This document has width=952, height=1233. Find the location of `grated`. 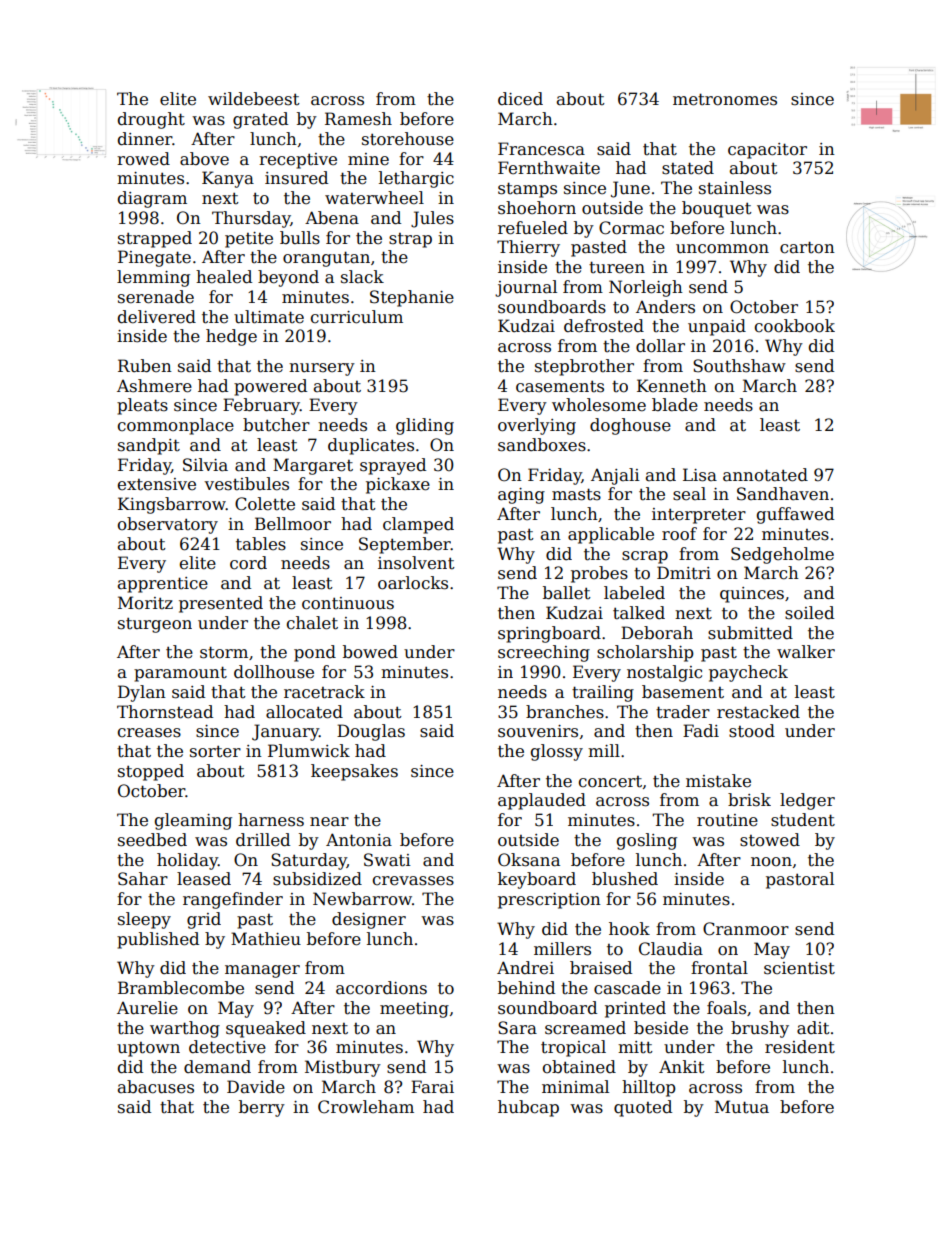

grated is located at coordinates (260, 120).
